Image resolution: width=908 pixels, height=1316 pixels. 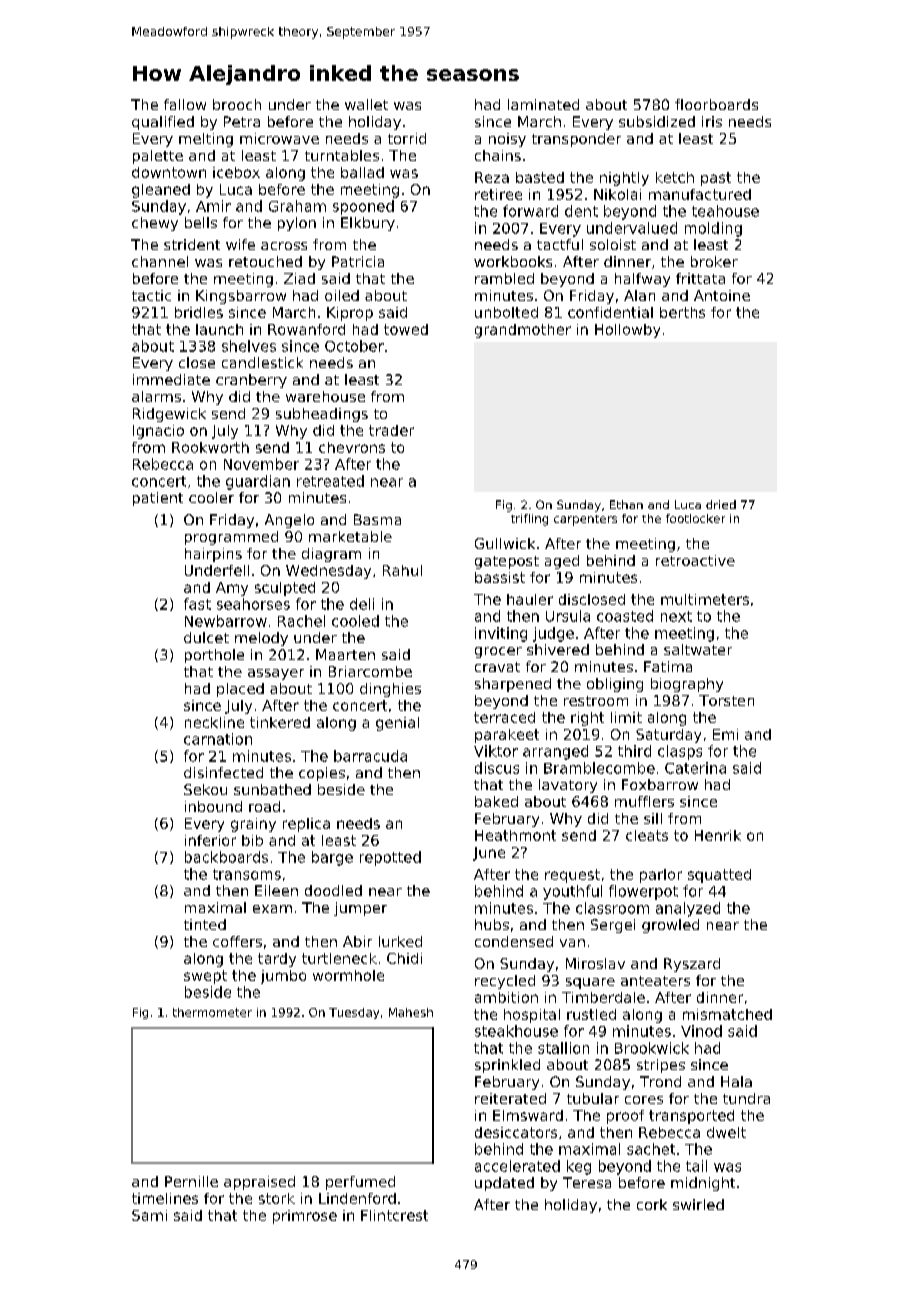 I want to click on primrose, so click(x=305, y=1217).
